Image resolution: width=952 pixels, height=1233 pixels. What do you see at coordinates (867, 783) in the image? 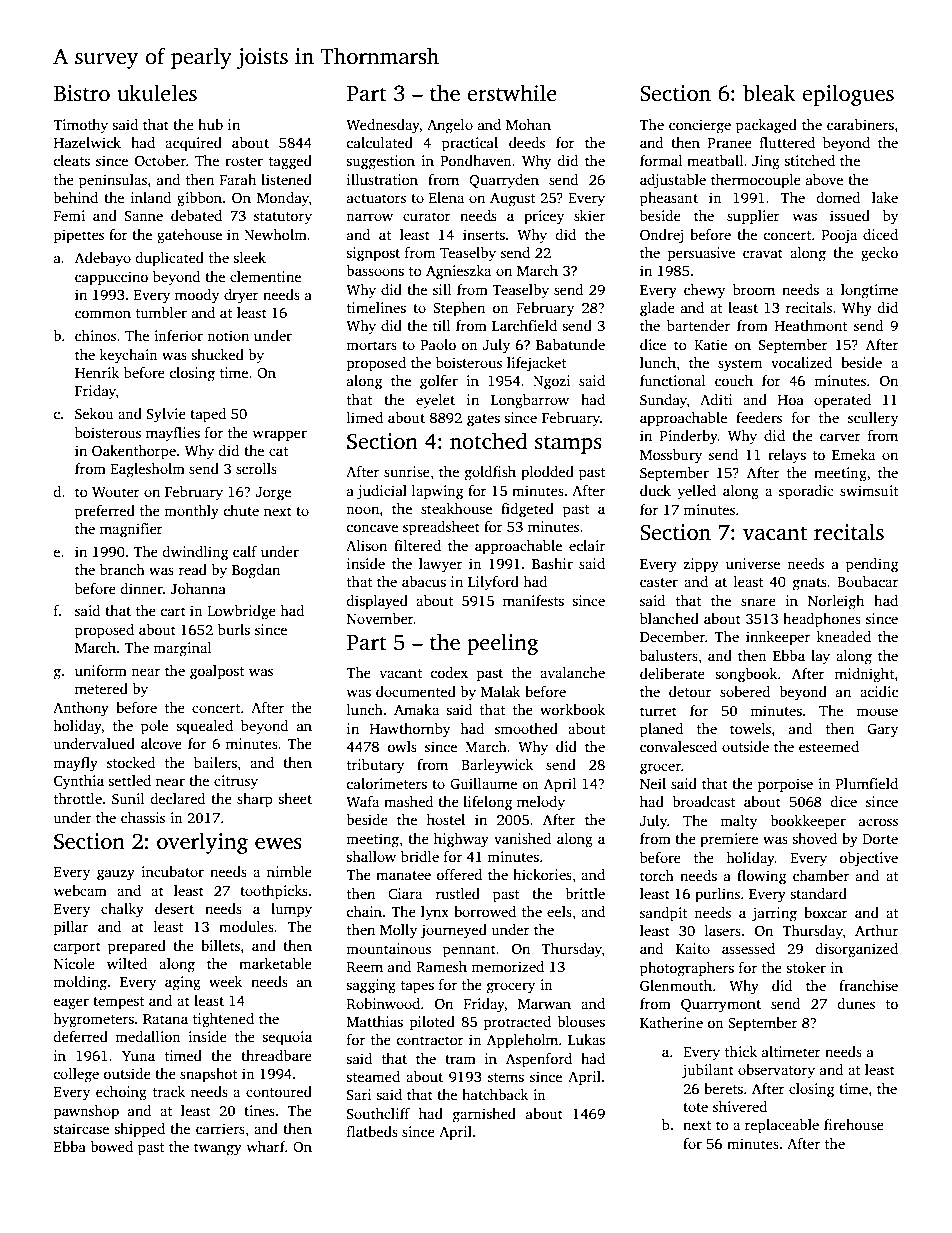
I see `Plumfield` at bounding box center [867, 783].
